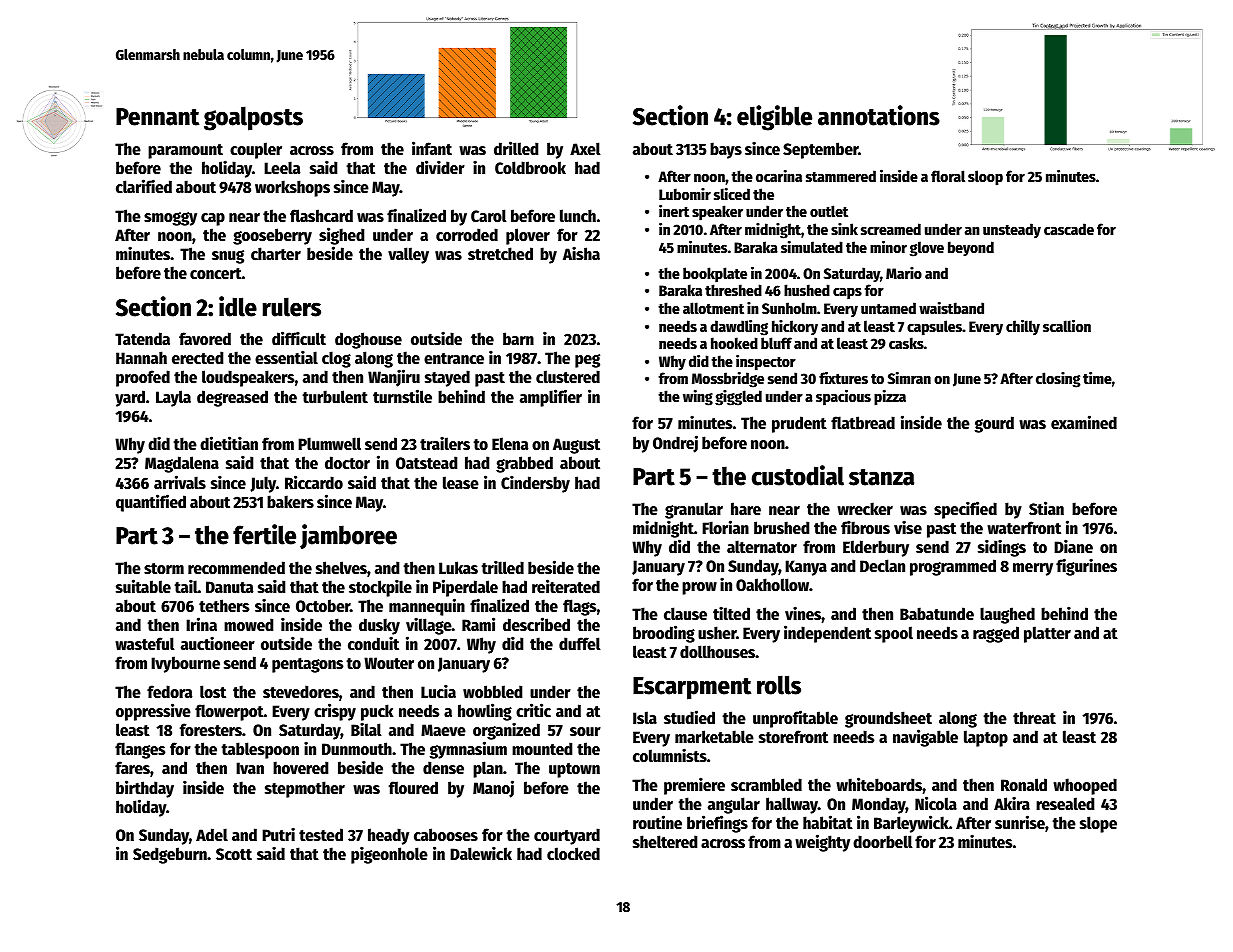 The width and height of the document is (1233, 952). What do you see at coordinates (201, 624) in the document?
I see `Irina` at bounding box center [201, 624].
